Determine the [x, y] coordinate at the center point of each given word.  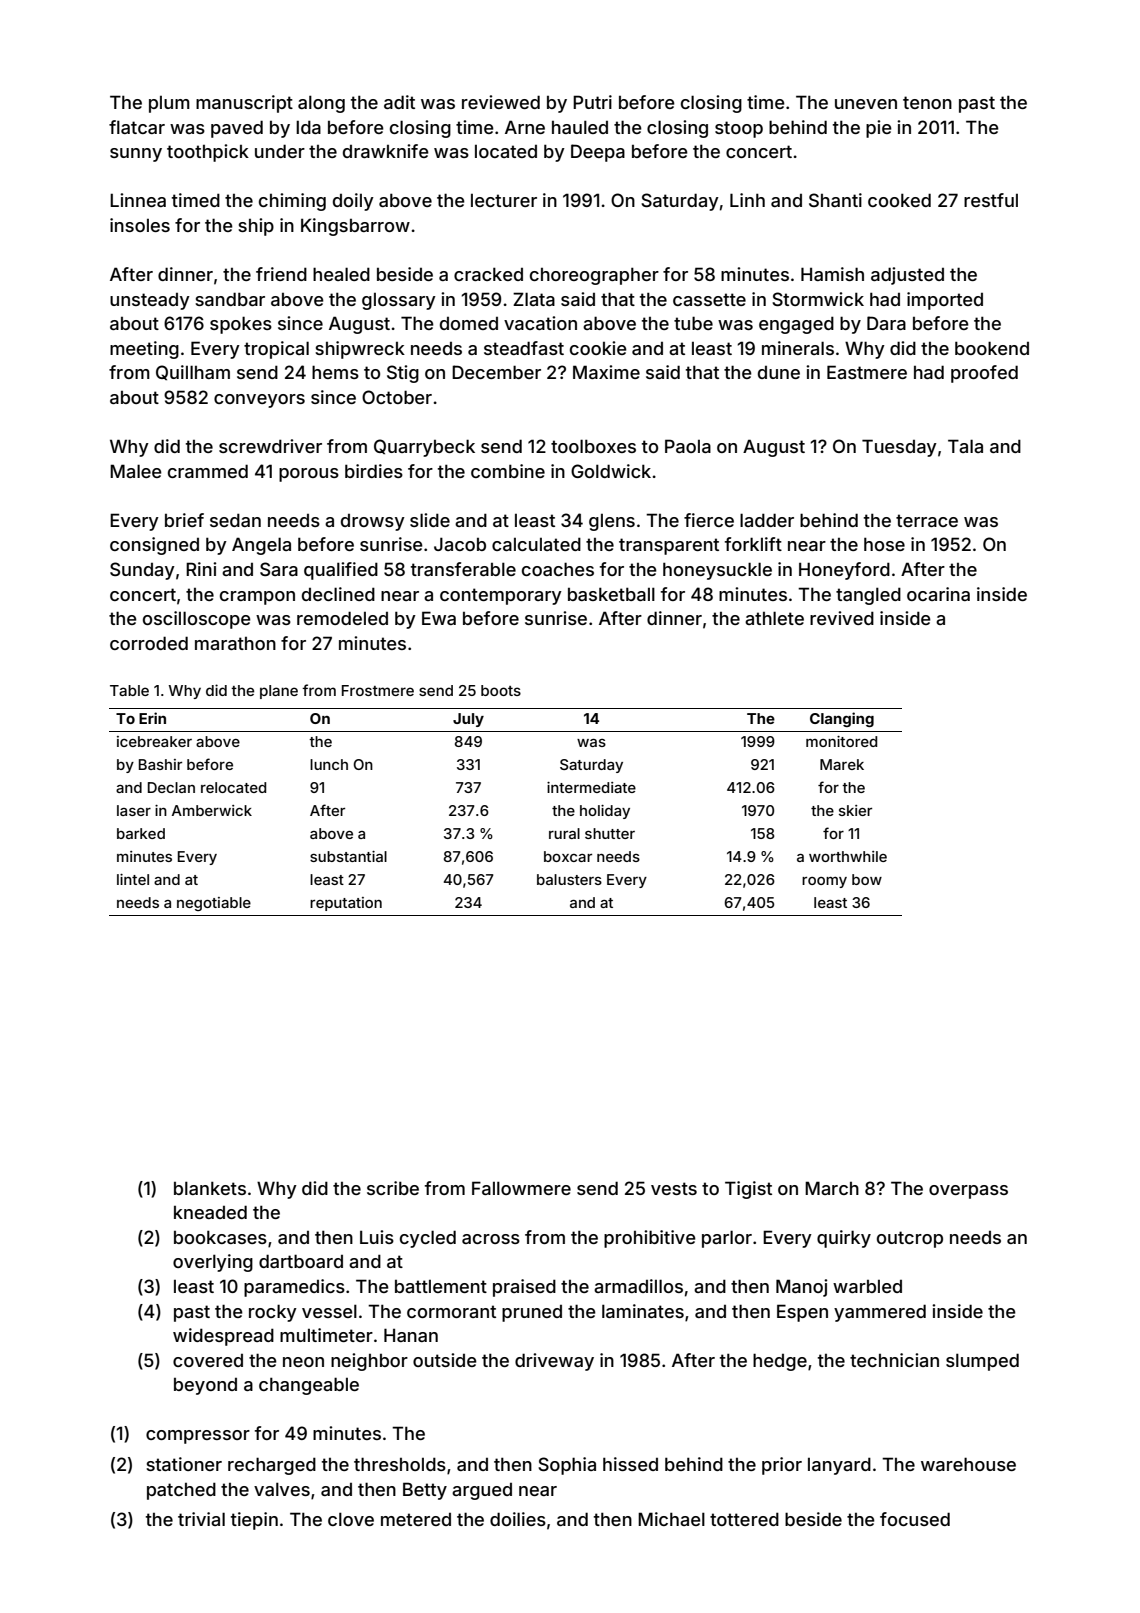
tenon [927, 102]
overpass [968, 1192]
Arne [525, 127]
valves [282, 1489]
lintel [133, 879]
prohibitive [650, 1239]
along [321, 104]
